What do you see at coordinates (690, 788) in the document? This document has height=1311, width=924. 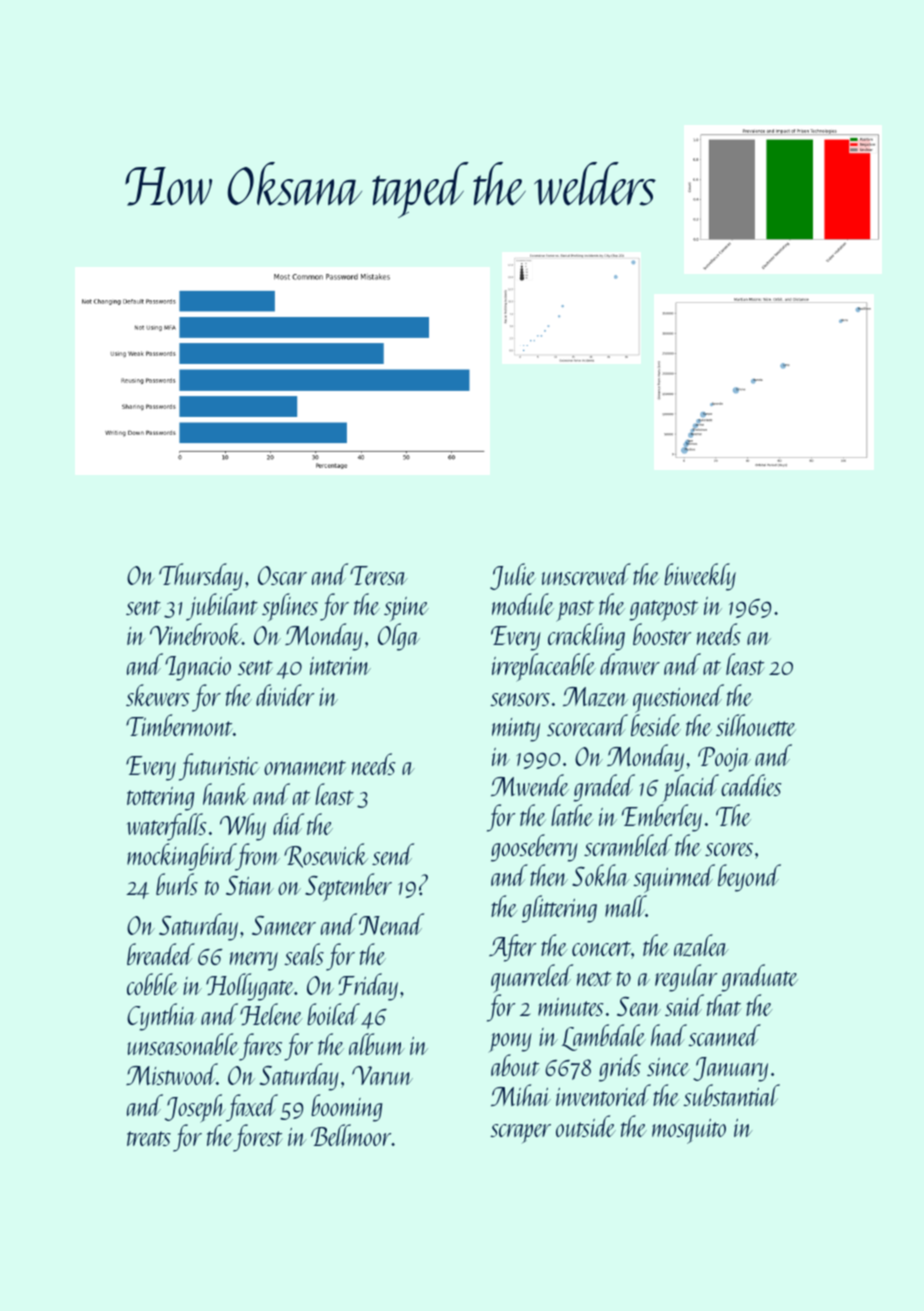 I see `placid` at bounding box center [690, 788].
